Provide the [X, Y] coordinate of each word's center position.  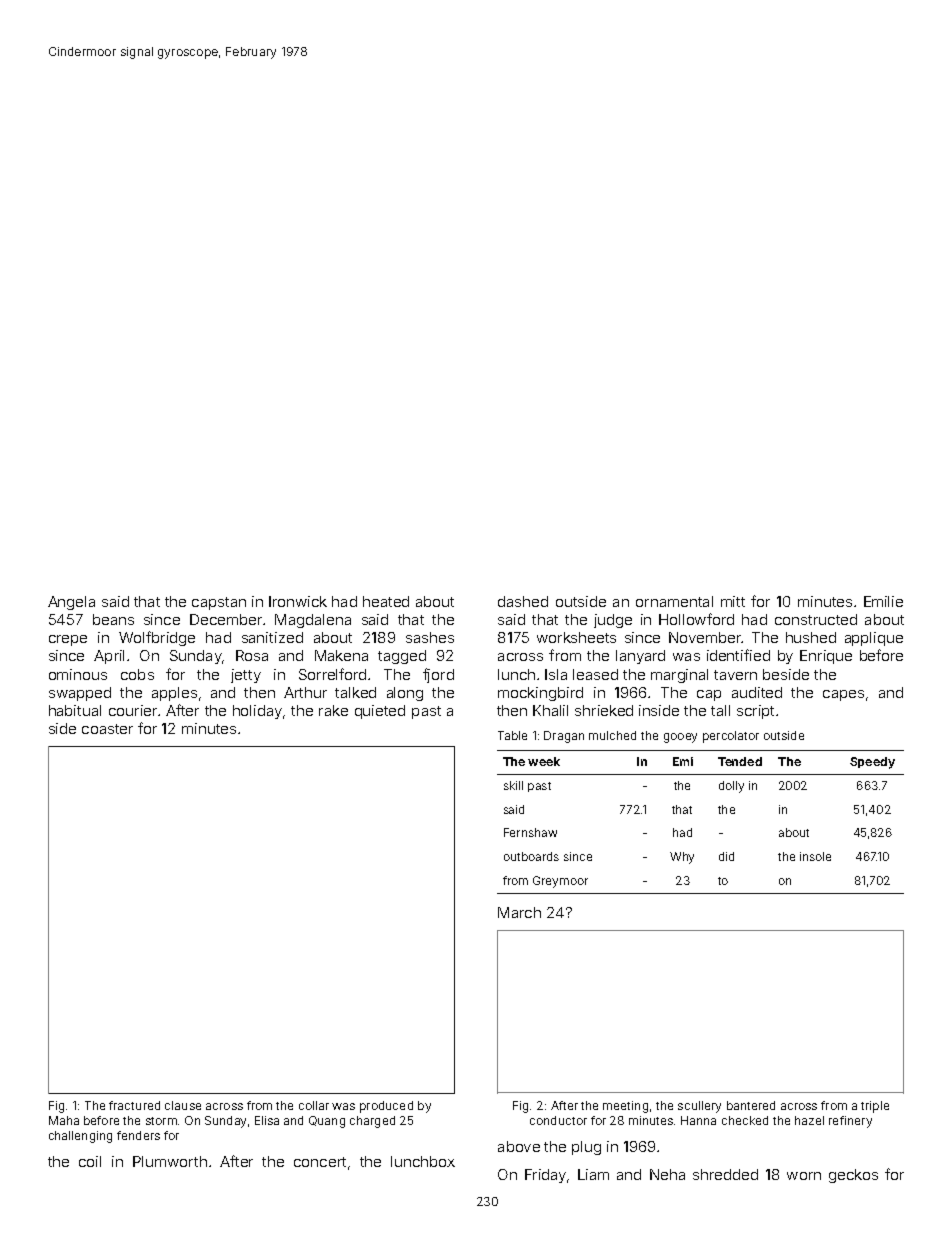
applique [874, 639]
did [726, 856]
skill [513, 785]
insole [815, 856]
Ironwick [298, 601]
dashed [523, 601]
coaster [107, 729]
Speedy [872, 763]
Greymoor [560, 882]
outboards [531, 856]
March [519, 912]
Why [682, 858]
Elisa [267, 1120]
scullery [699, 1107]
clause [183, 1105]
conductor [558, 1120]
